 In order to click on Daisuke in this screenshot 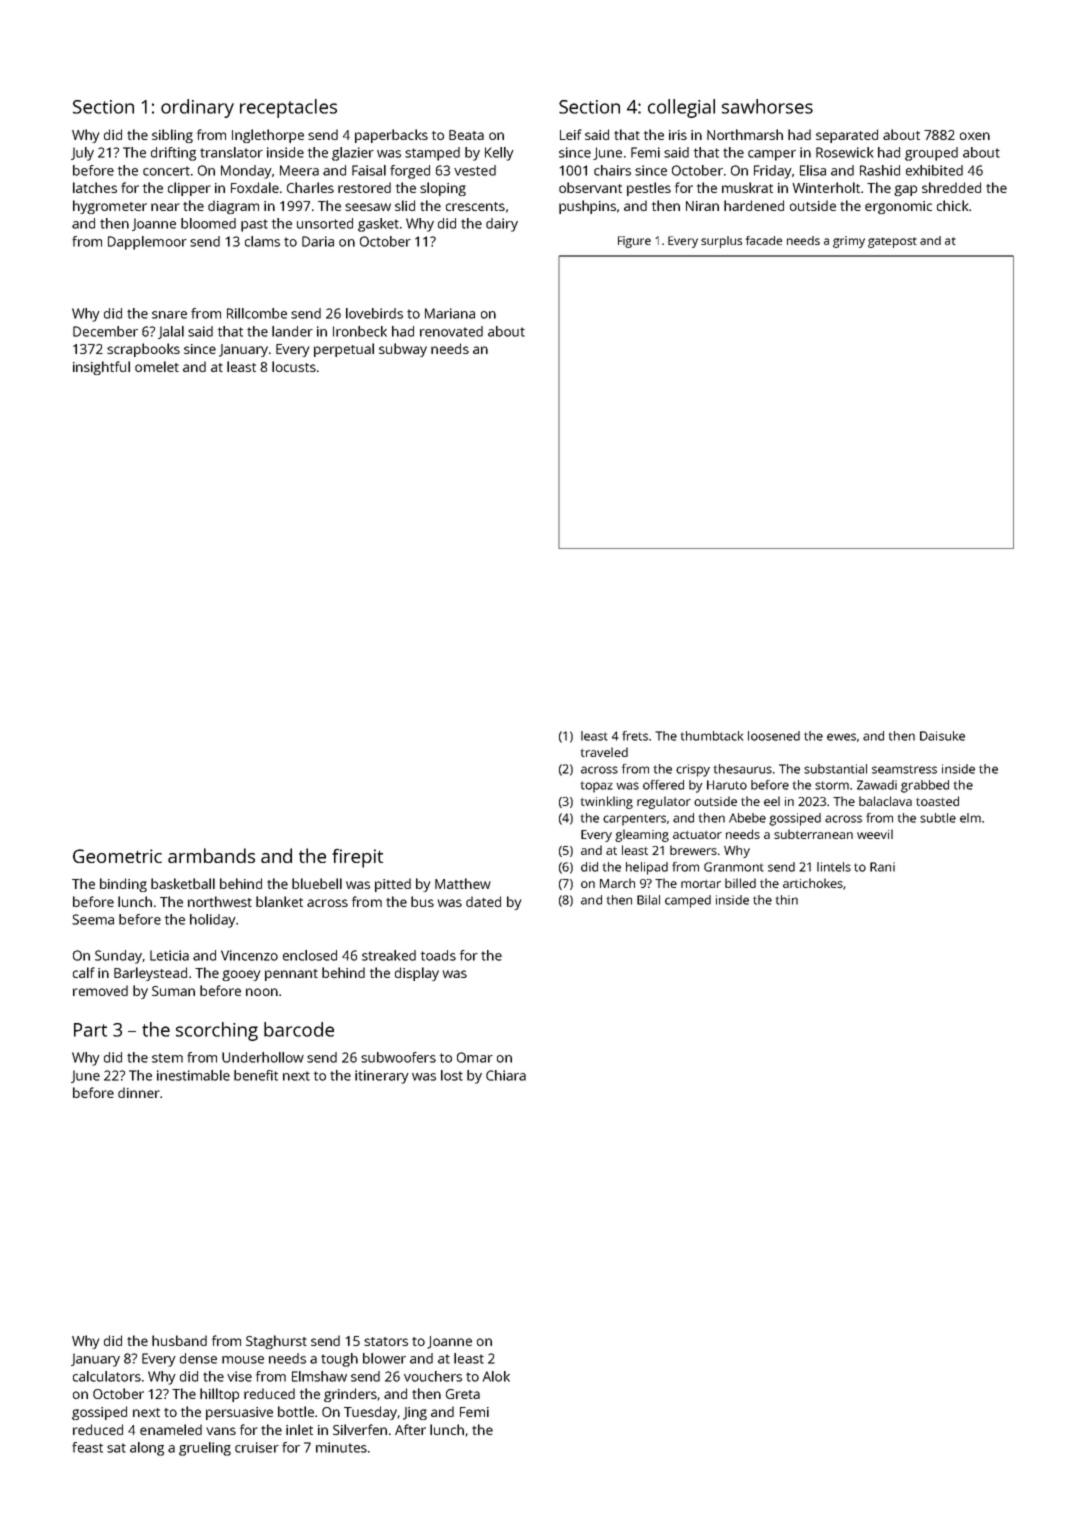, I will do `click(942, 736)`.
